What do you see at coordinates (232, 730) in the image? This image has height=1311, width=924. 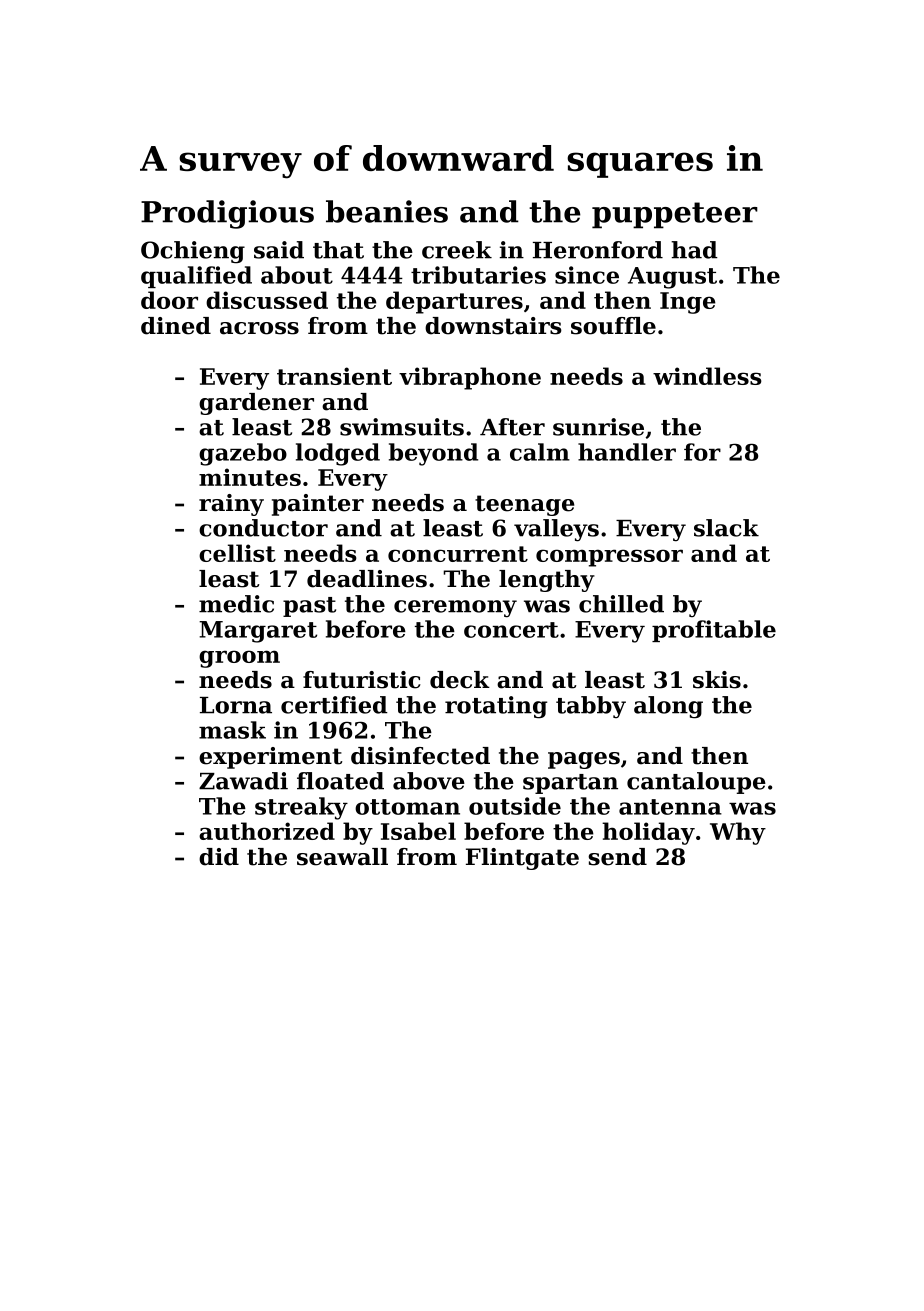 I see `mask` at bounding box center [232, 730].
